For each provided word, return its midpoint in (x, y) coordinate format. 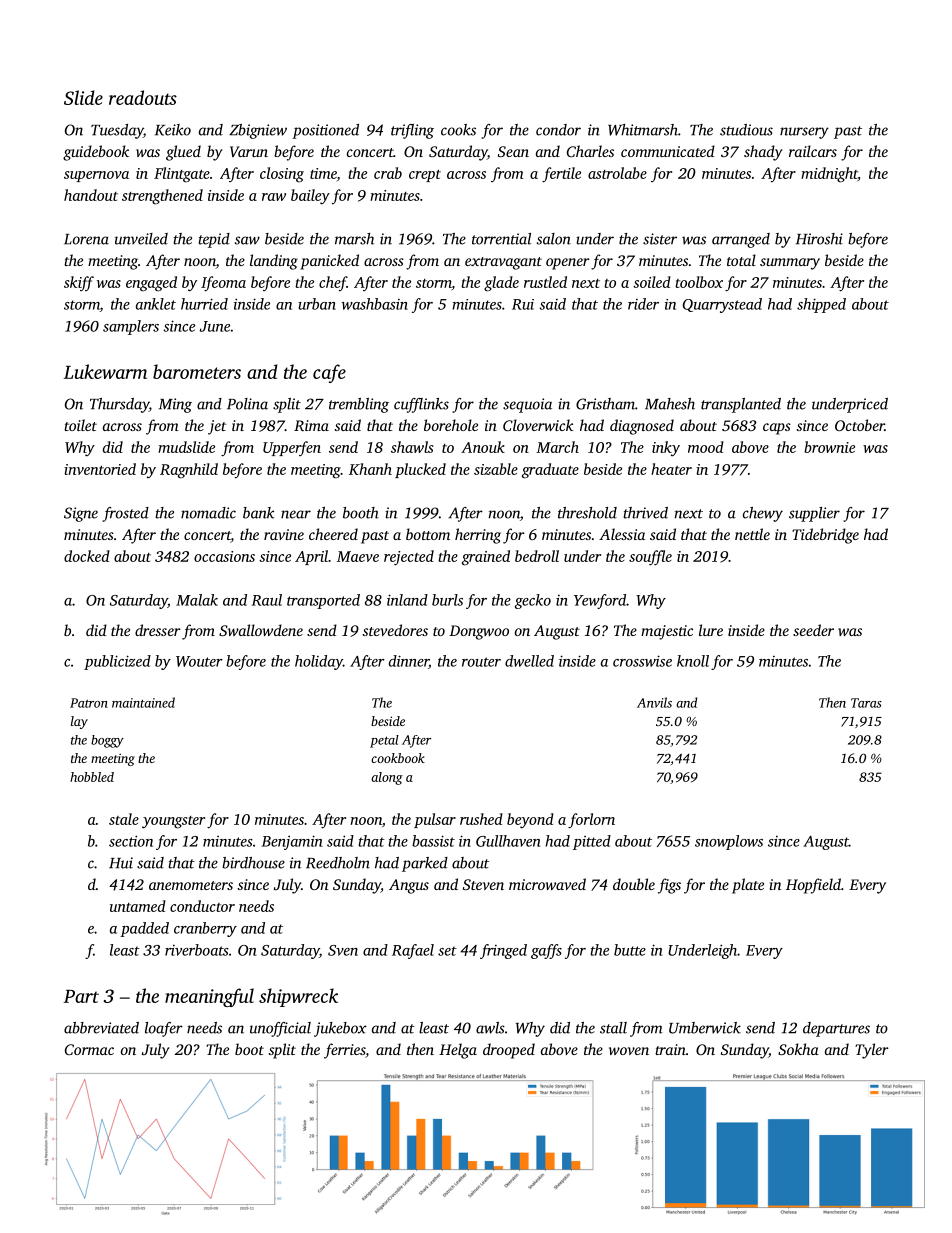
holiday (319, 662)
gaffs (546, 951)
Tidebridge (825, 536)
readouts (143, 97)
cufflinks (421, 405)
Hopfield (813, 886)
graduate (550, 471)
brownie (829, 447)
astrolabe (617, 173)
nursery (804, 133)
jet (217, 427)
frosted (125, 514)
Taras (866, 703)
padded (144, 929)
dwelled (529, 661)
